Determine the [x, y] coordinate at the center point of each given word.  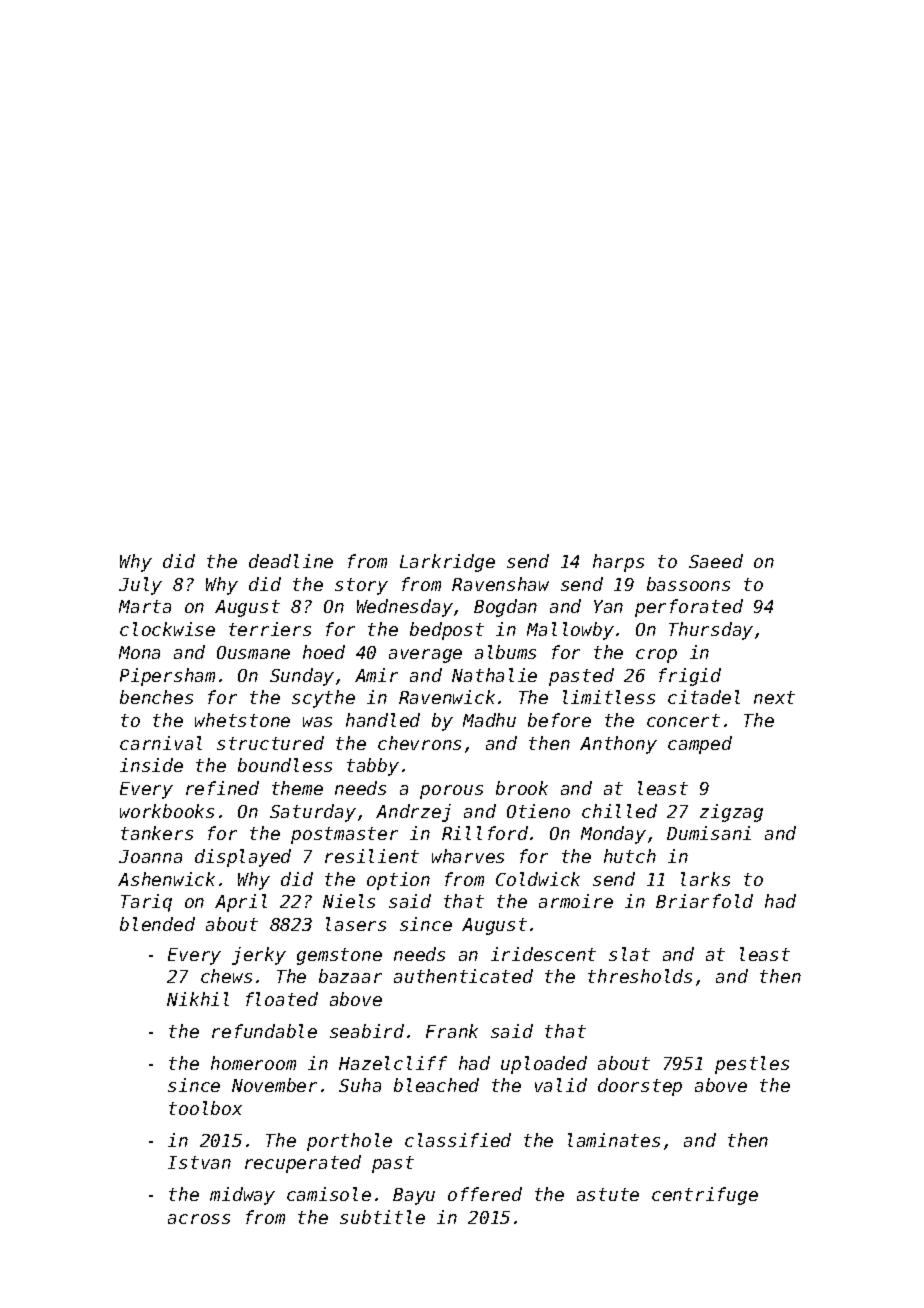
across [199, 1219]
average [425, 656]
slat [629, 954]
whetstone [242, 720]
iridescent [543, 954]
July [140, 586]
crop [656, 656]
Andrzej [413, 813]
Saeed [716, 561]
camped [700, 745]
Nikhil [198, 999]
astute [608, 1194]
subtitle [382, 1217]
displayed [243, 858]
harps [618, 563]
